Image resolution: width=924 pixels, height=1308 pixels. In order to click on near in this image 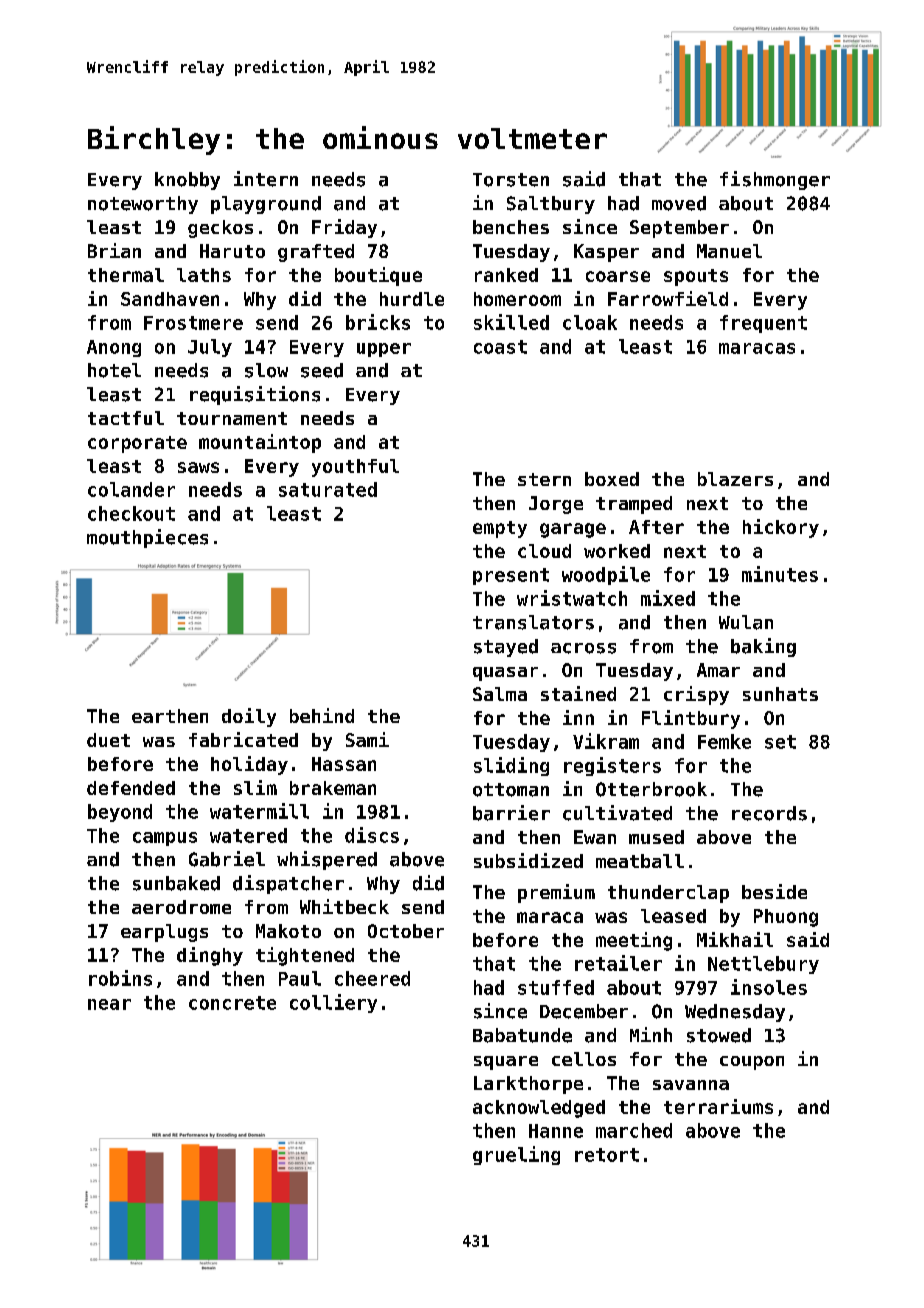, I will do `click(109, 1004)`.
